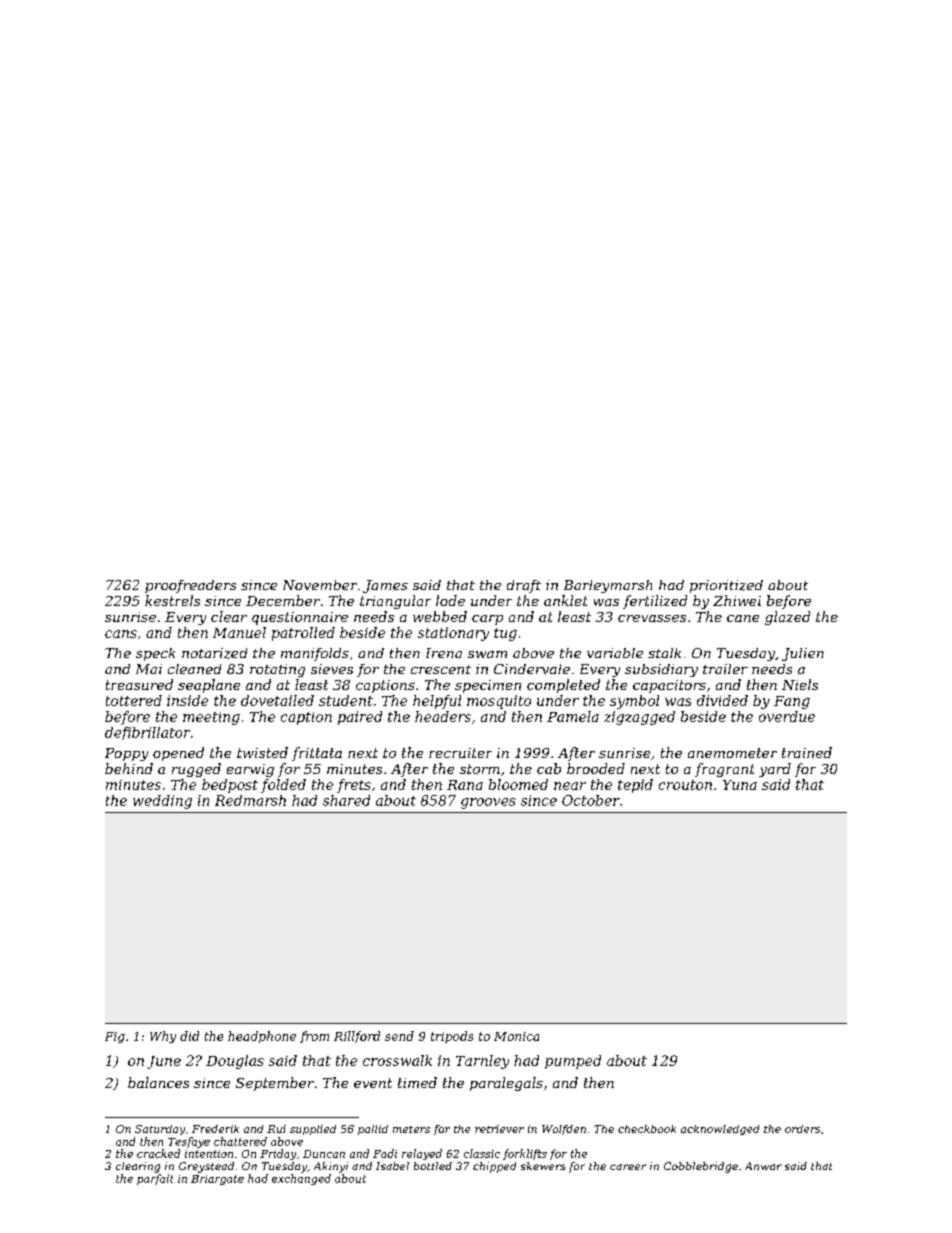 The width and height of the page is (952, 1233). I want to click on proofreaders, so click(190, 586).
